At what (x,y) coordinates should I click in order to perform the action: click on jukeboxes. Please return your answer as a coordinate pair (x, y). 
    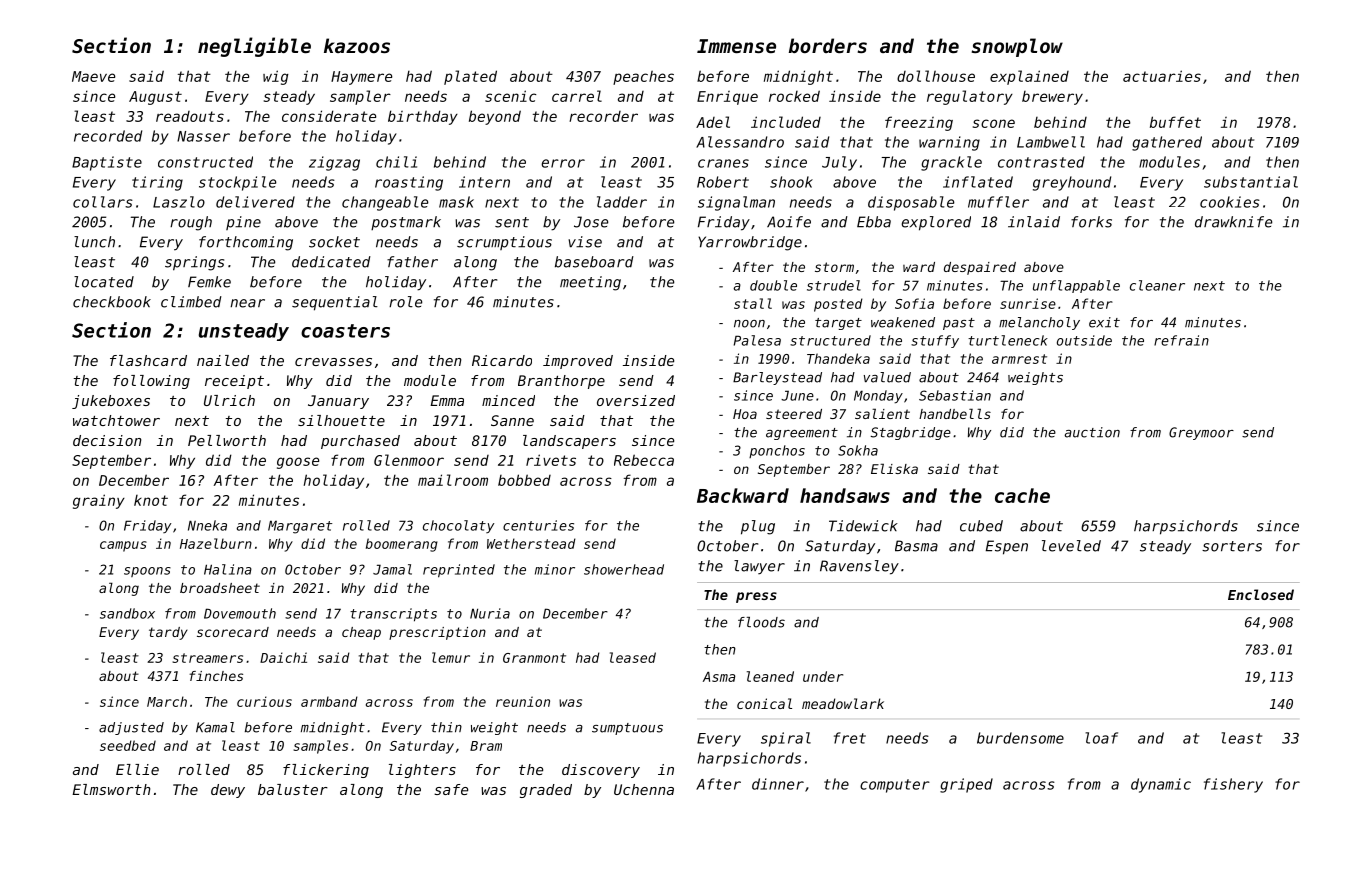
    Looking at the image, I should click on (111, 402).
